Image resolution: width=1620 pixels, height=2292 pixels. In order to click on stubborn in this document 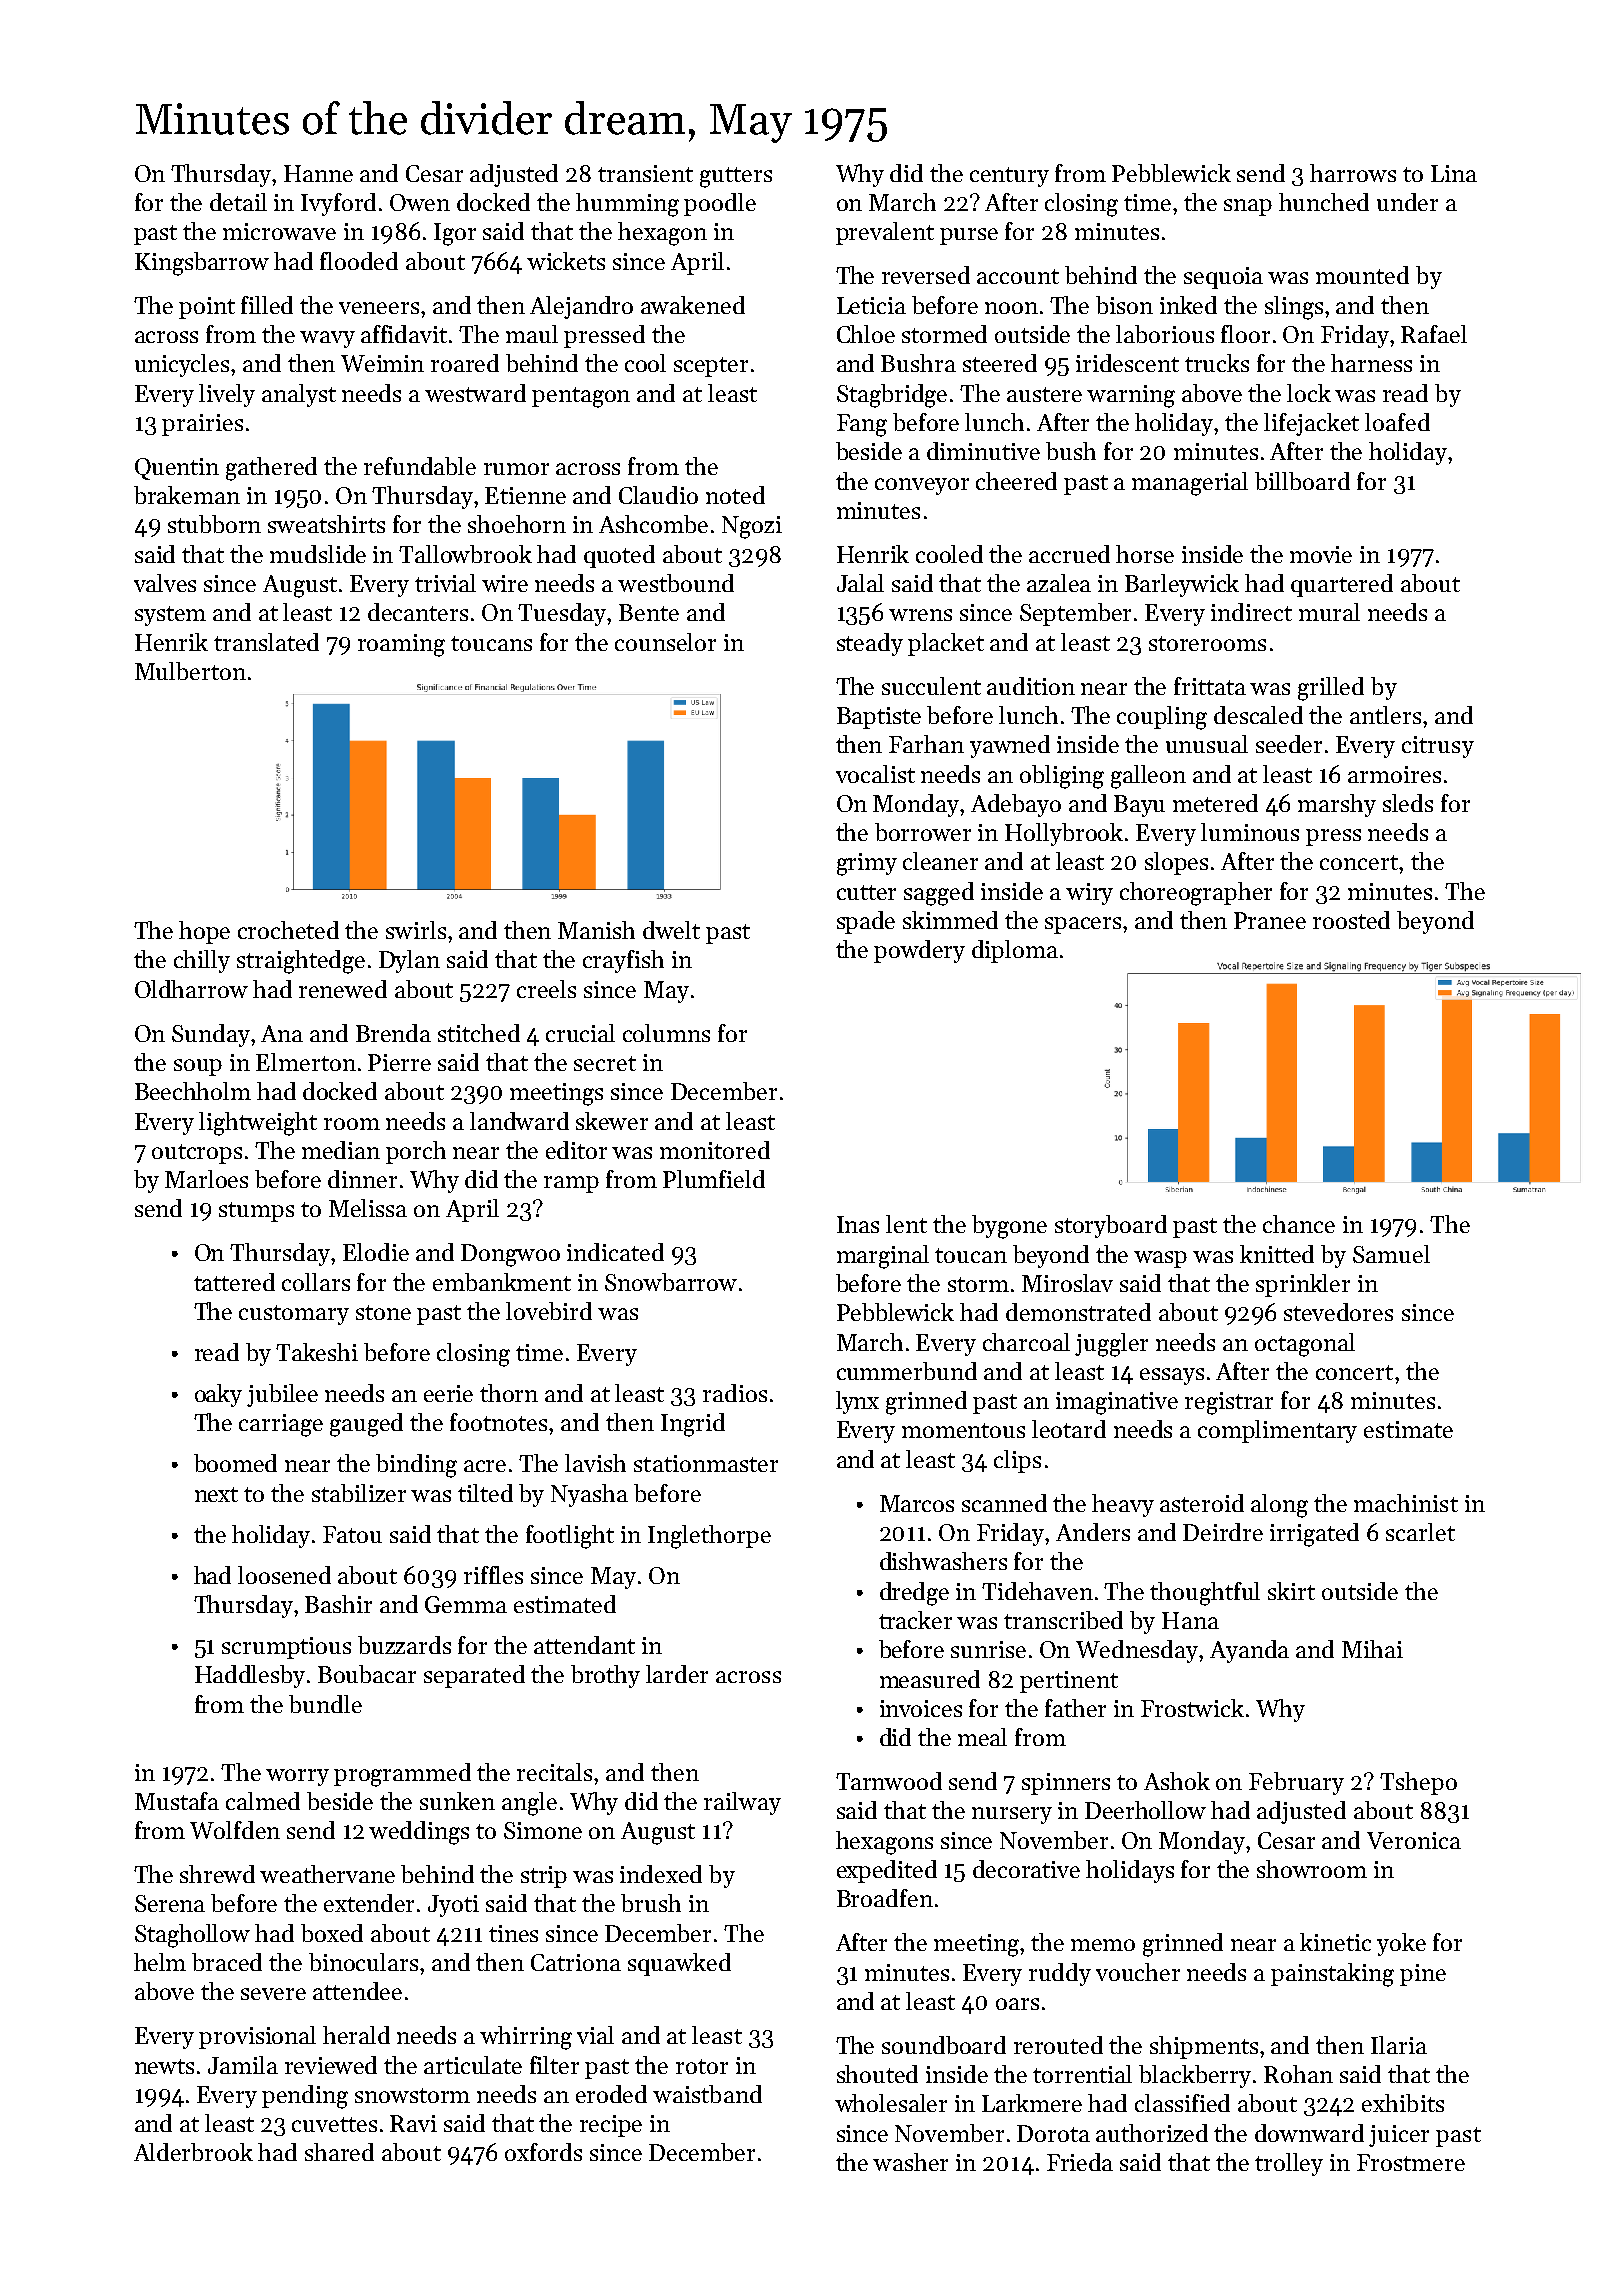, I will do `click(214, 524)`.
